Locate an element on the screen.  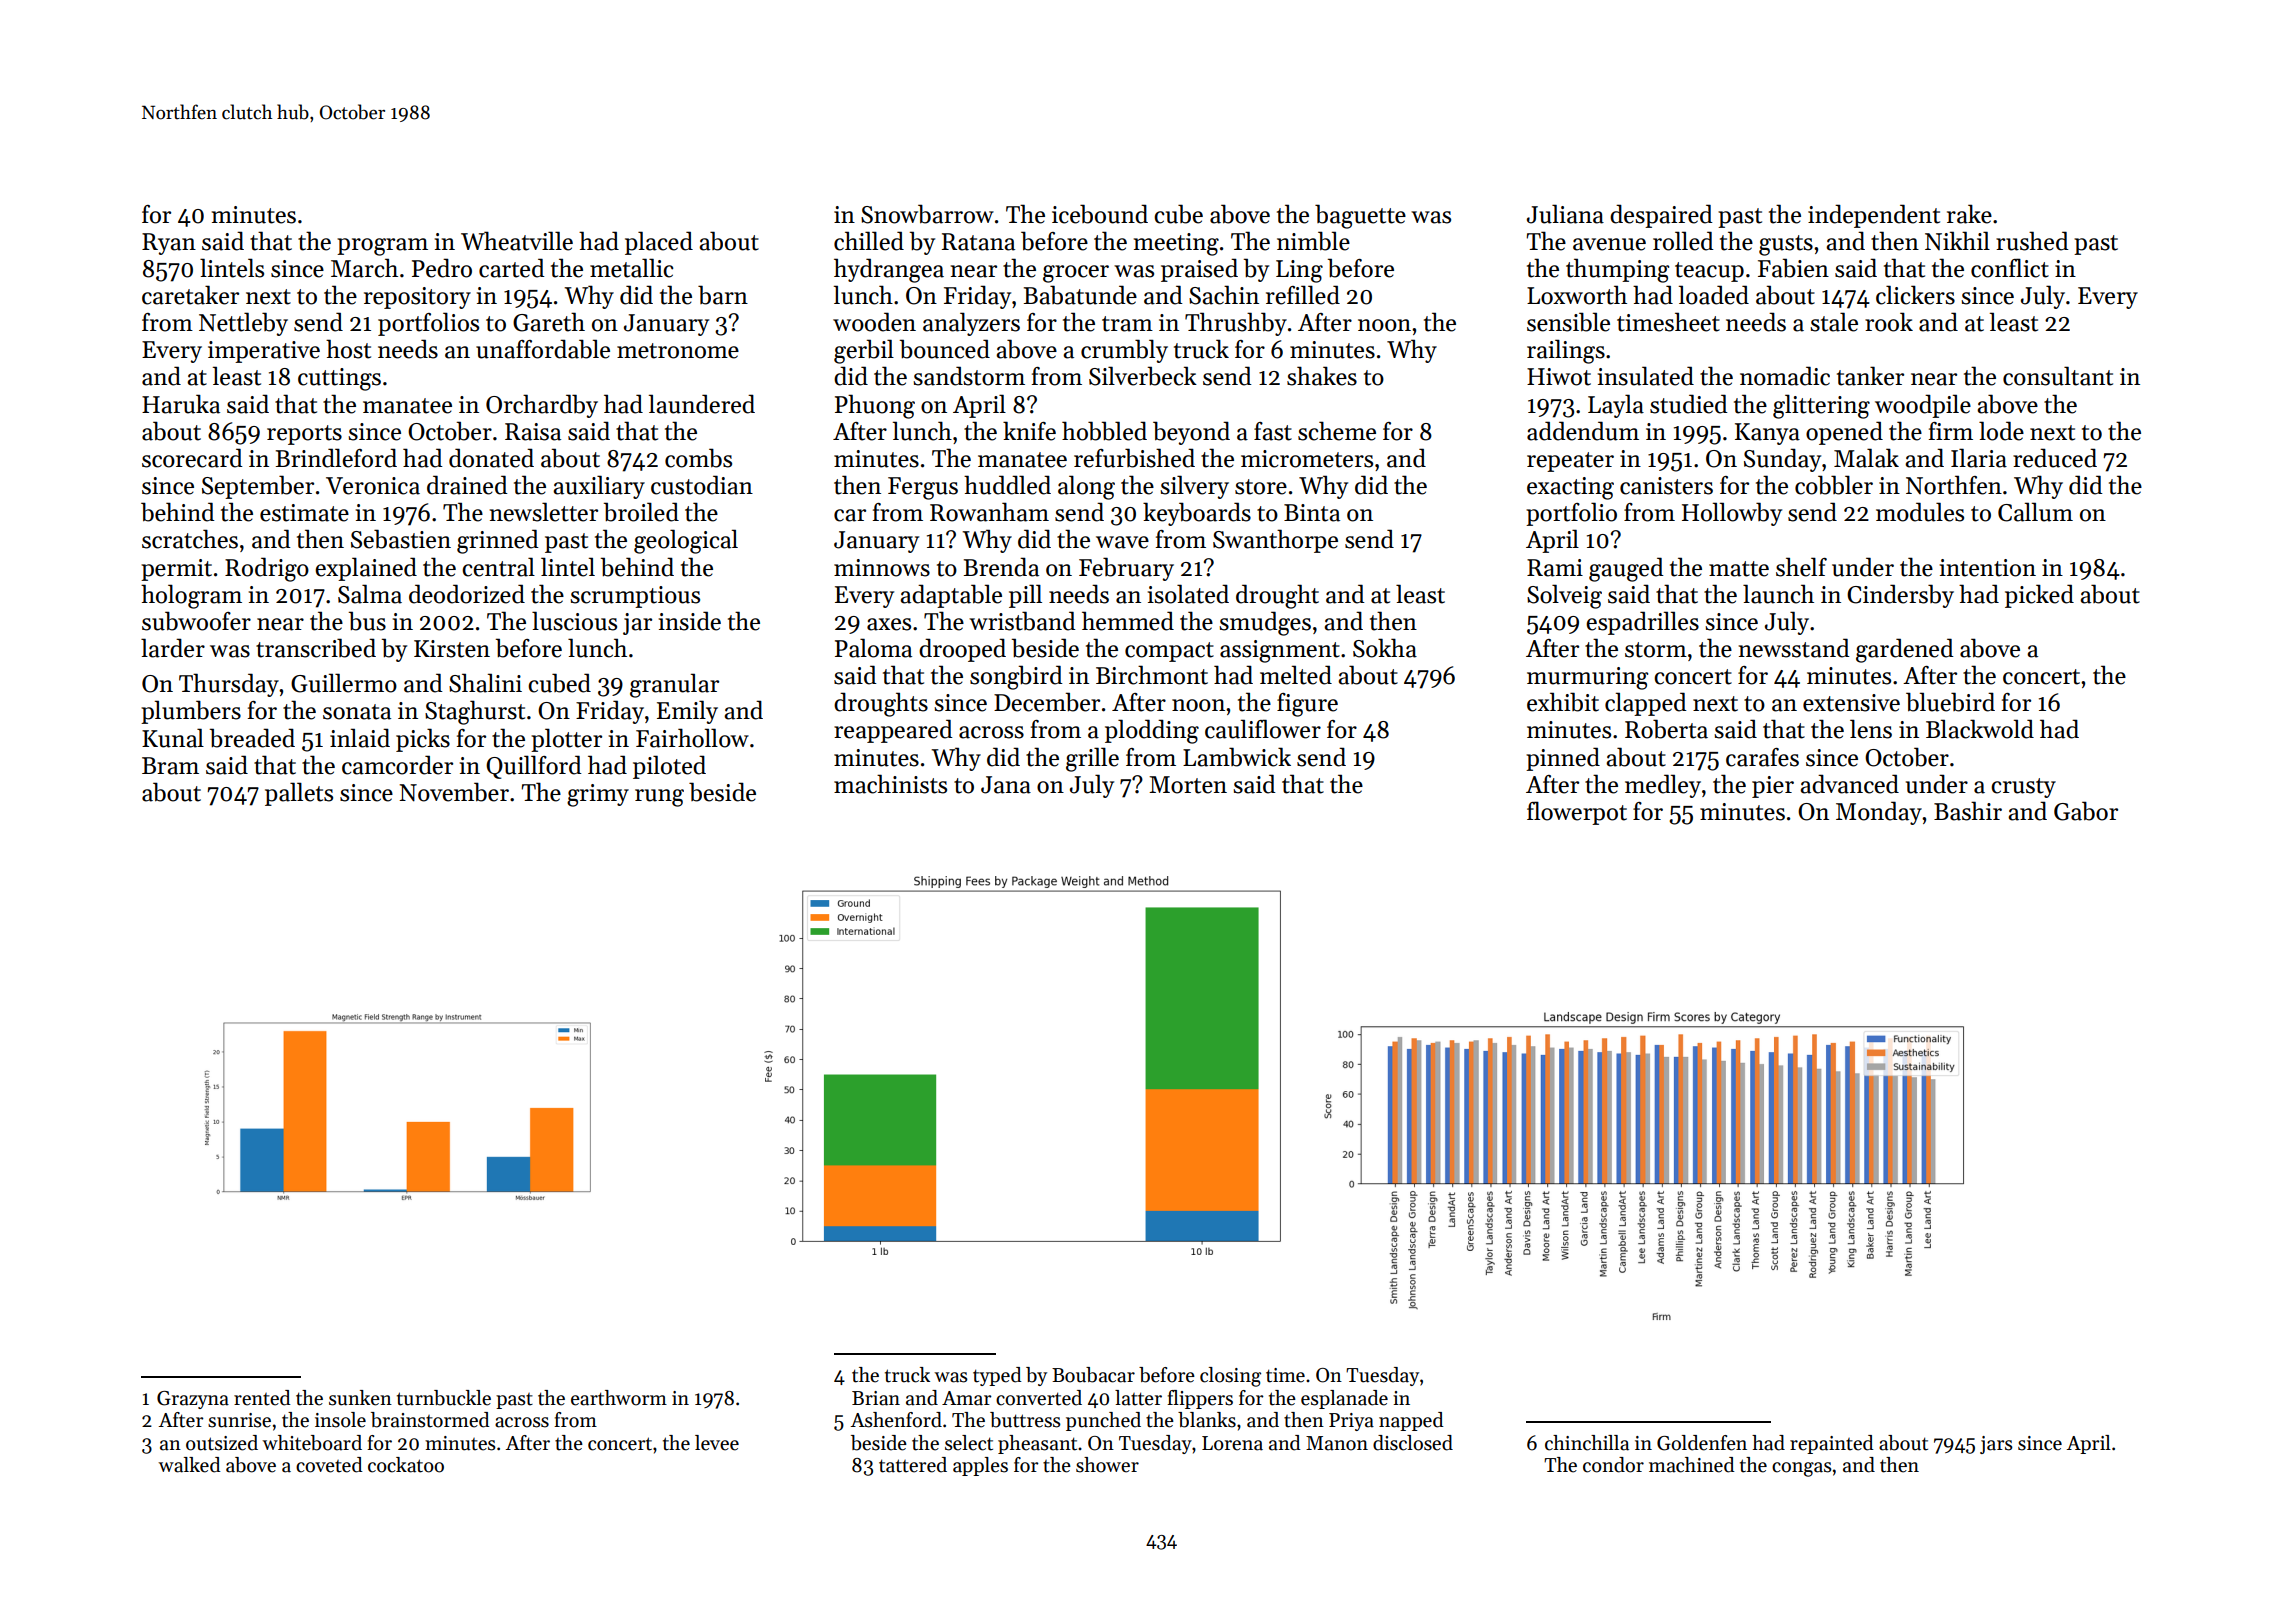
closing is located at coordinates (1230, 1377).
